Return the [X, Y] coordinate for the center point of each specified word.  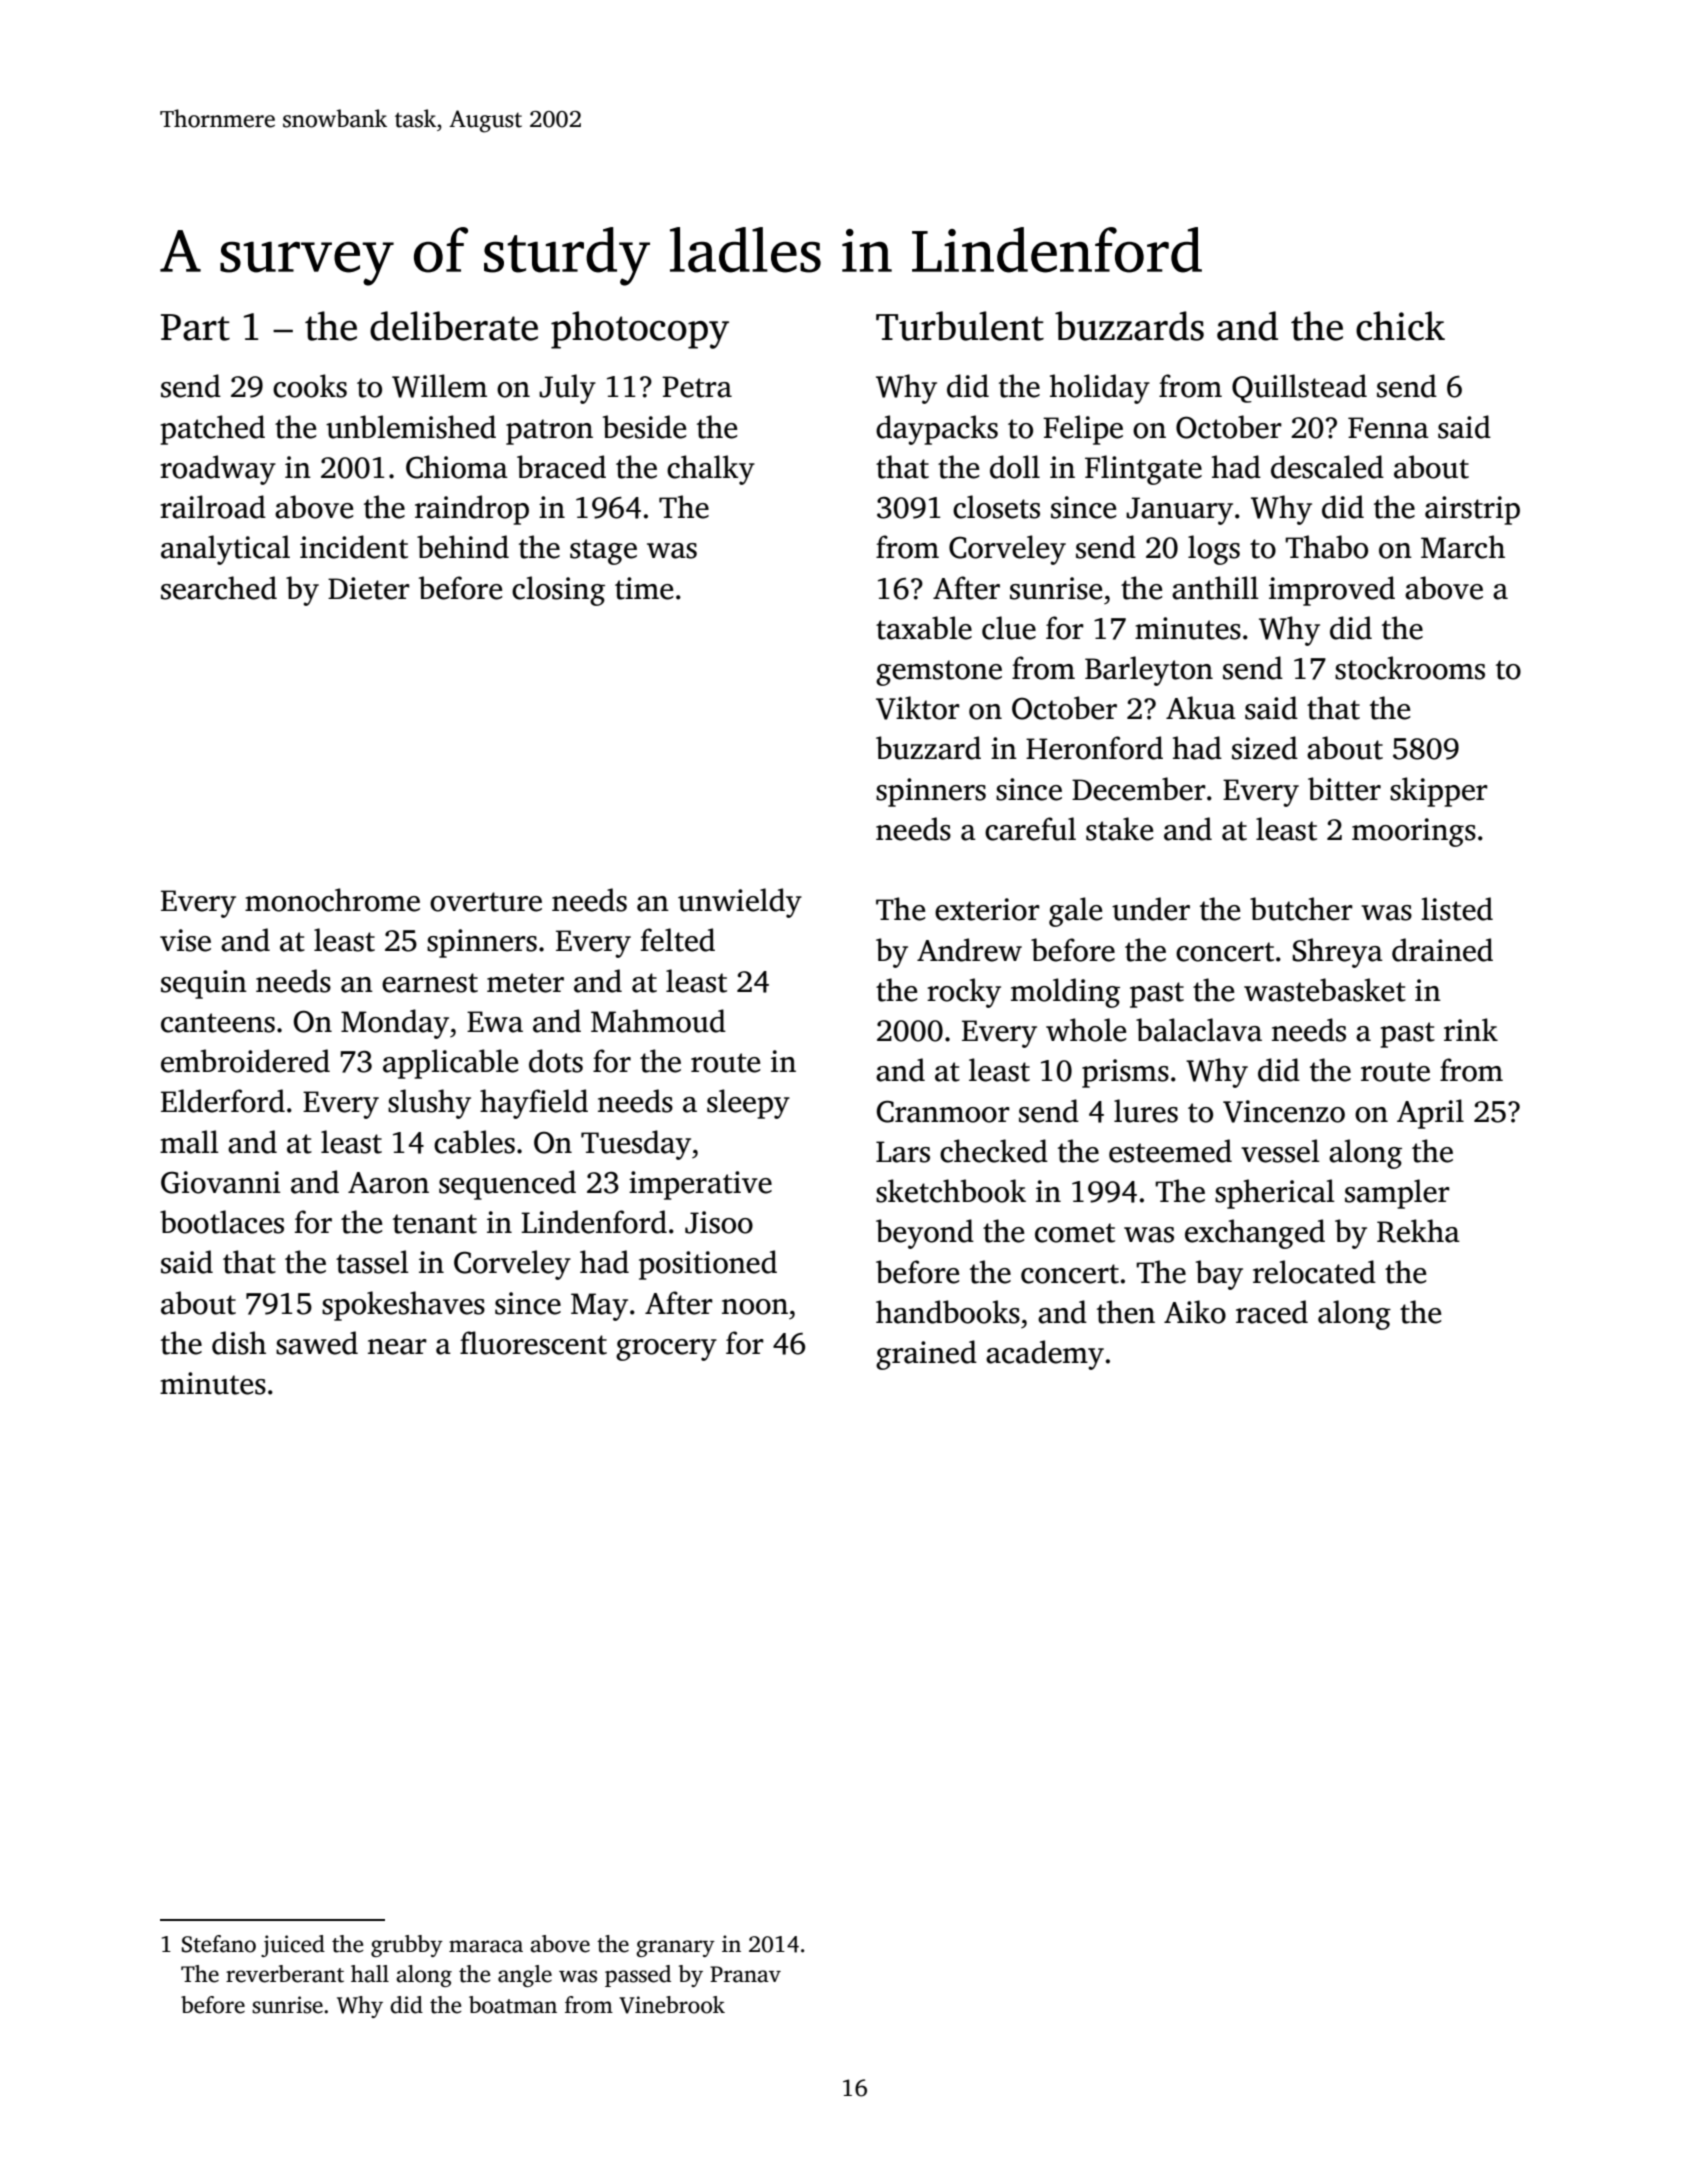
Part [195, 327]
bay [1219, 1275]
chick [1400, 326]
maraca [486, 1946]
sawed [317, 1343]
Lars [903, 1152]
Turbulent [960, 326]
